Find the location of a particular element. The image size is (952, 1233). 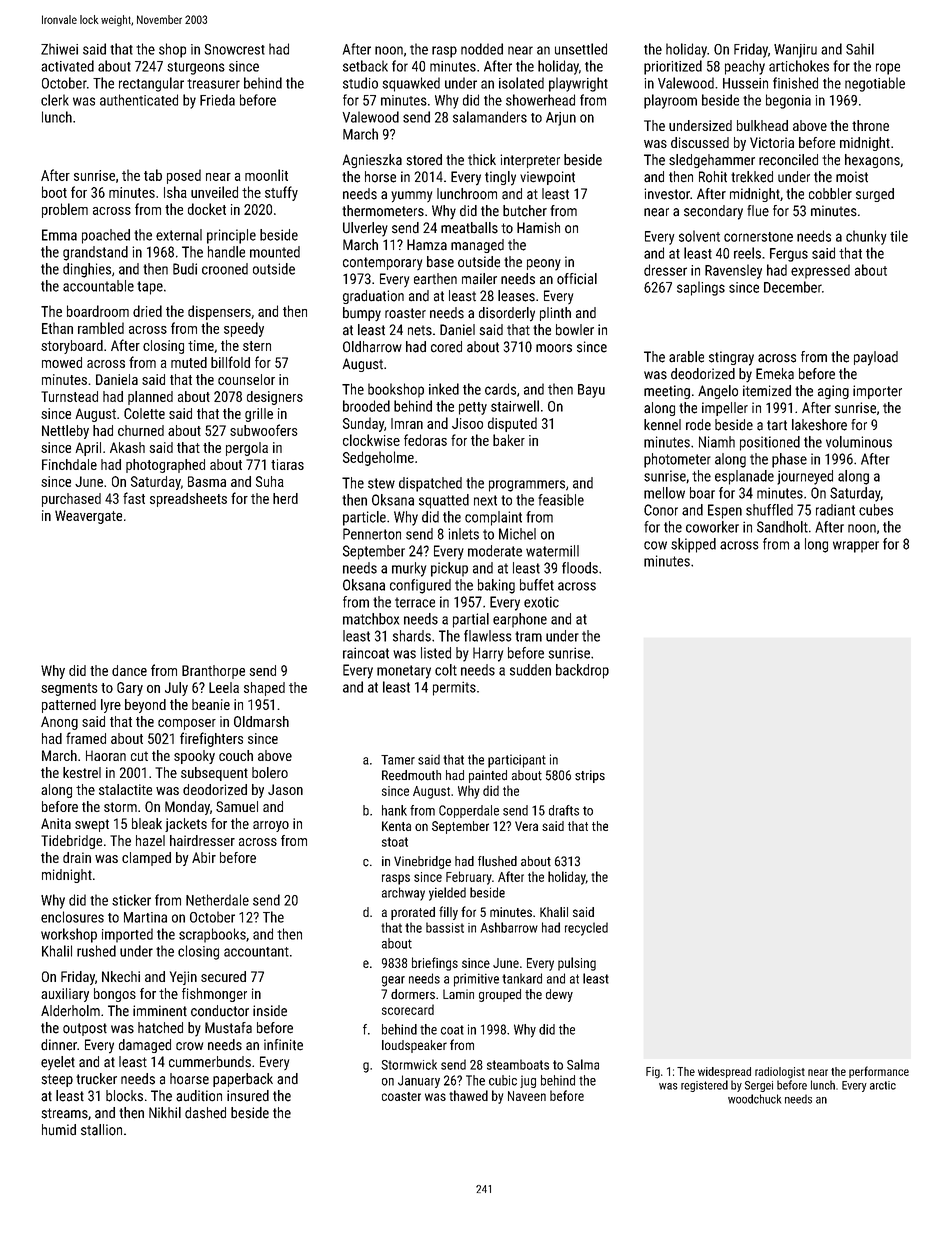

bongos is located at coordinates (115, 995).
